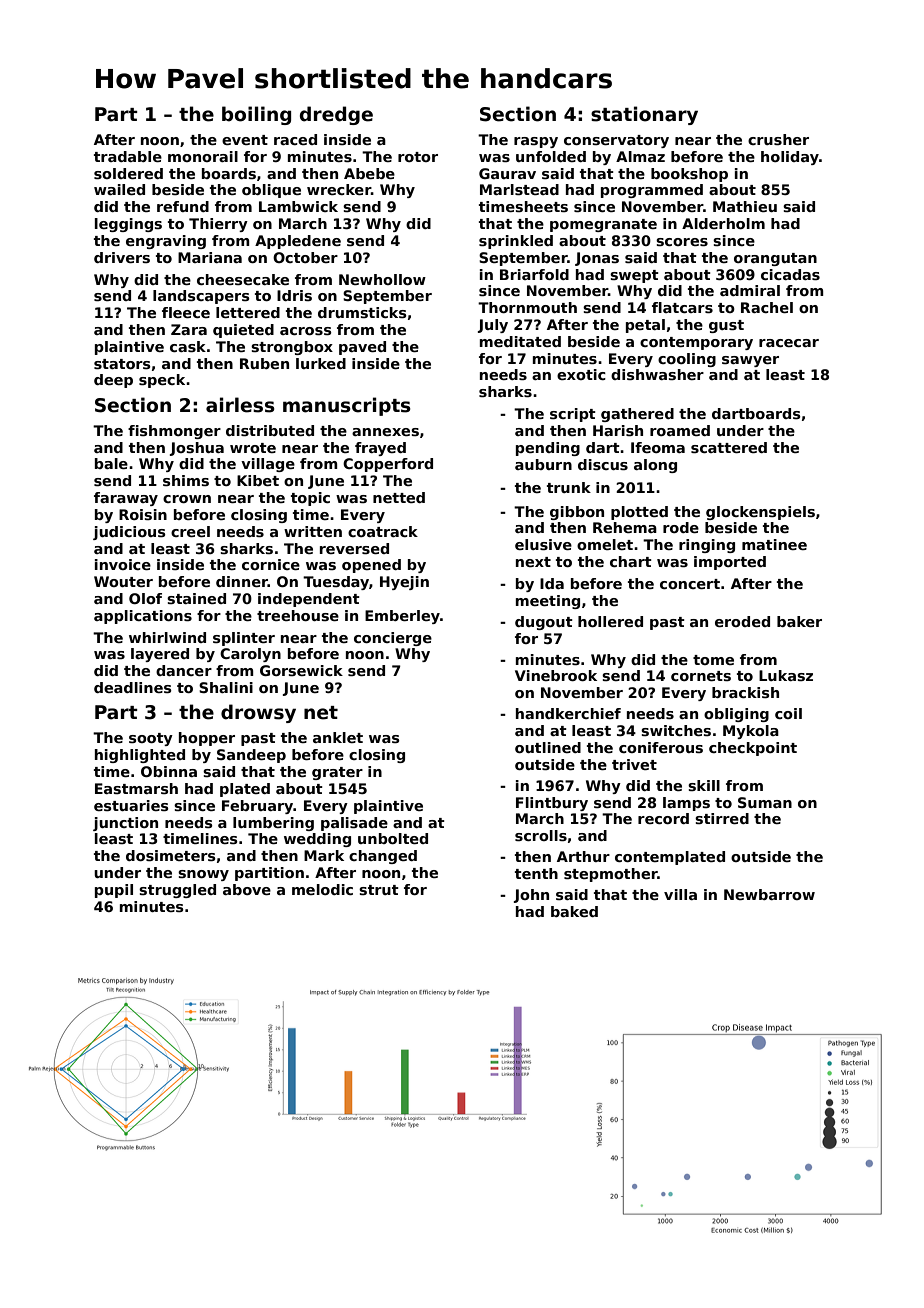 The width and height of the screenshot is (924, 1308). Describe the element at coordinates (143, 617) in the screenshot. I see `applications` at that location.
